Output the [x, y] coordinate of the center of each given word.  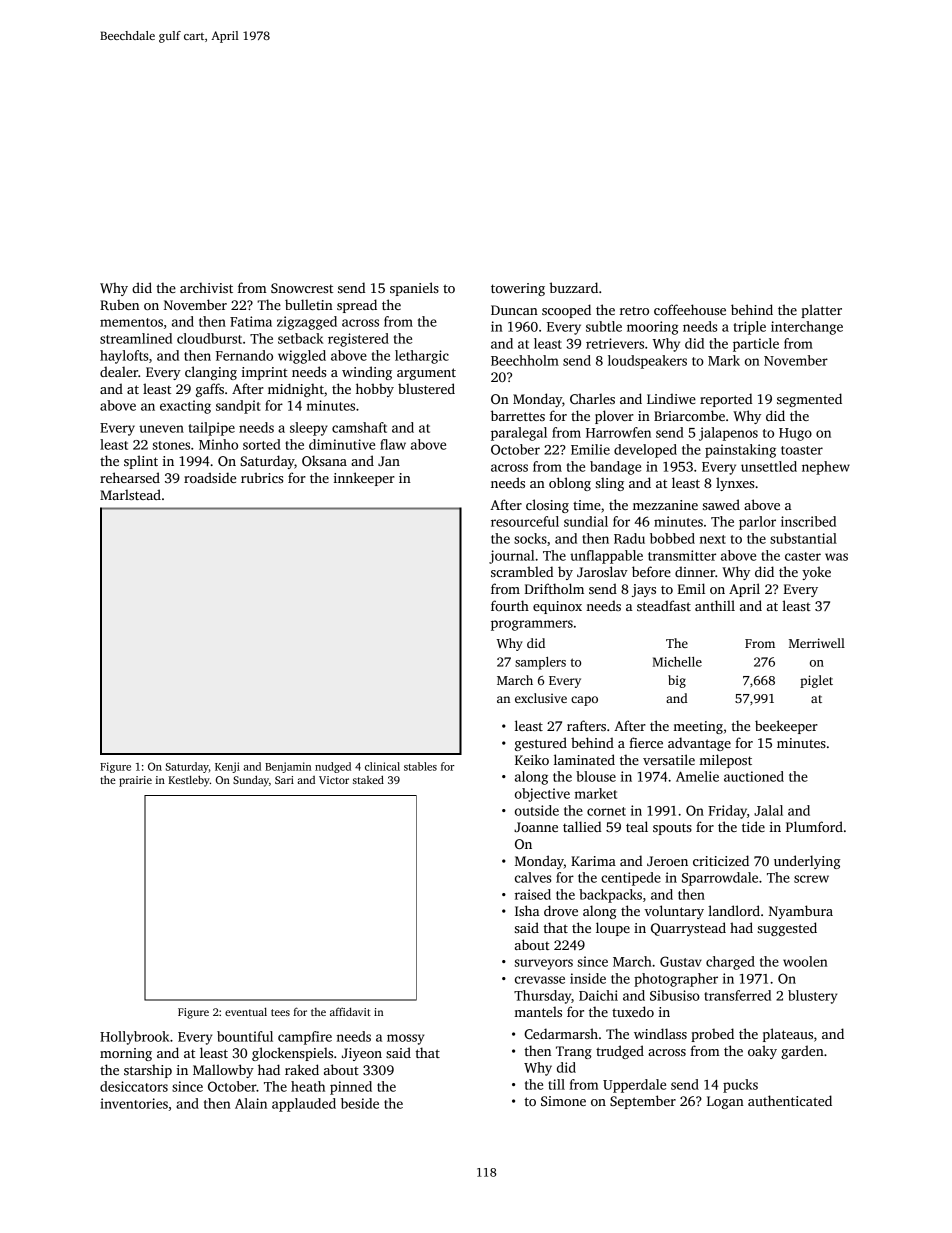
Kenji [227, 767]
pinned [351, 1088]
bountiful [245, 1036]
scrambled [522, 571]
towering [518, 289]
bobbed [672, 538]
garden [802, 1052]
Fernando [244, 355]
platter [821, 311]
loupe [613, 929]
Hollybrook [135, 1038]
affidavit [350, 1011]
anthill [715, 605]
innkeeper [364, 479]
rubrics [262, 477]
